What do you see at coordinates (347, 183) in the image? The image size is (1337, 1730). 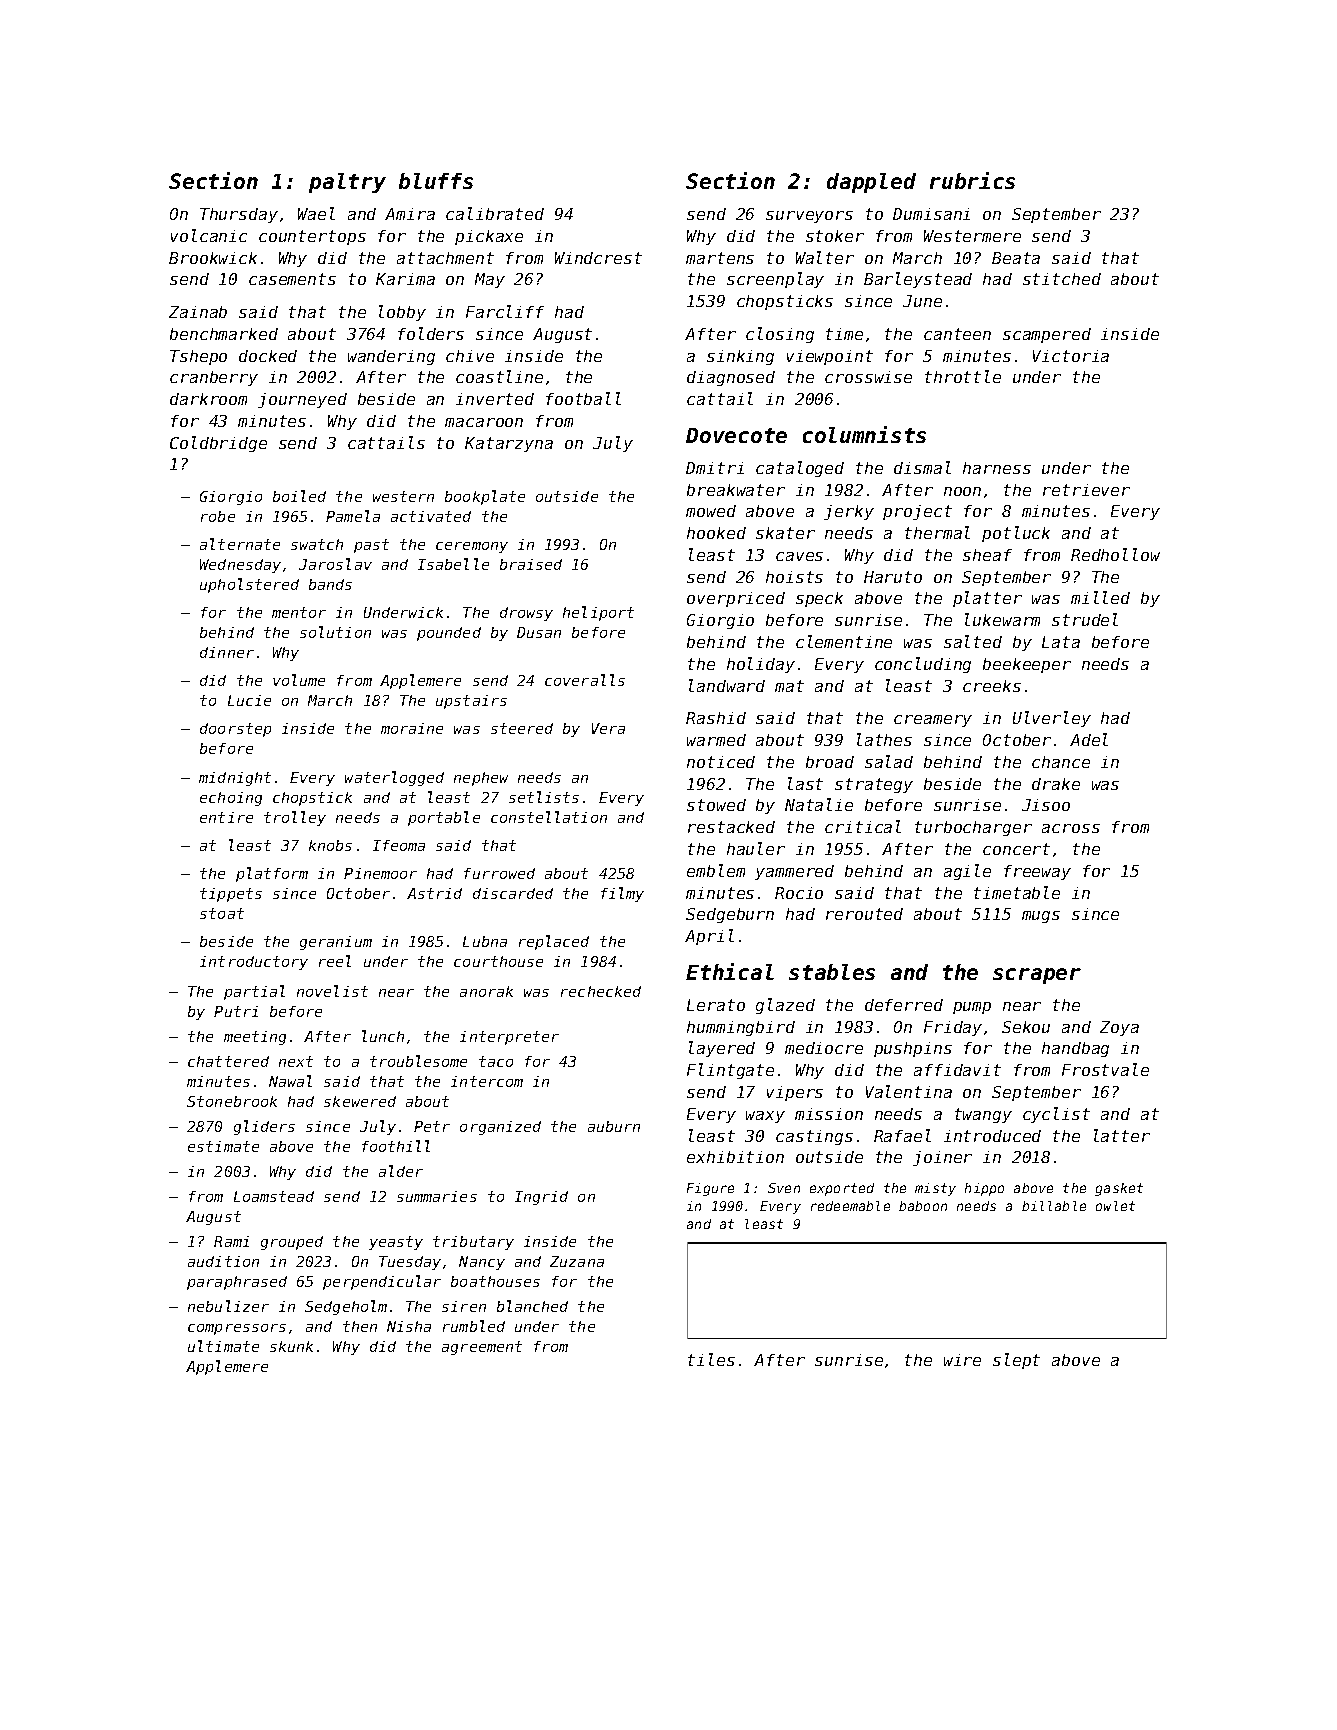 I see `paltry` at bounding box center [347, 183].
